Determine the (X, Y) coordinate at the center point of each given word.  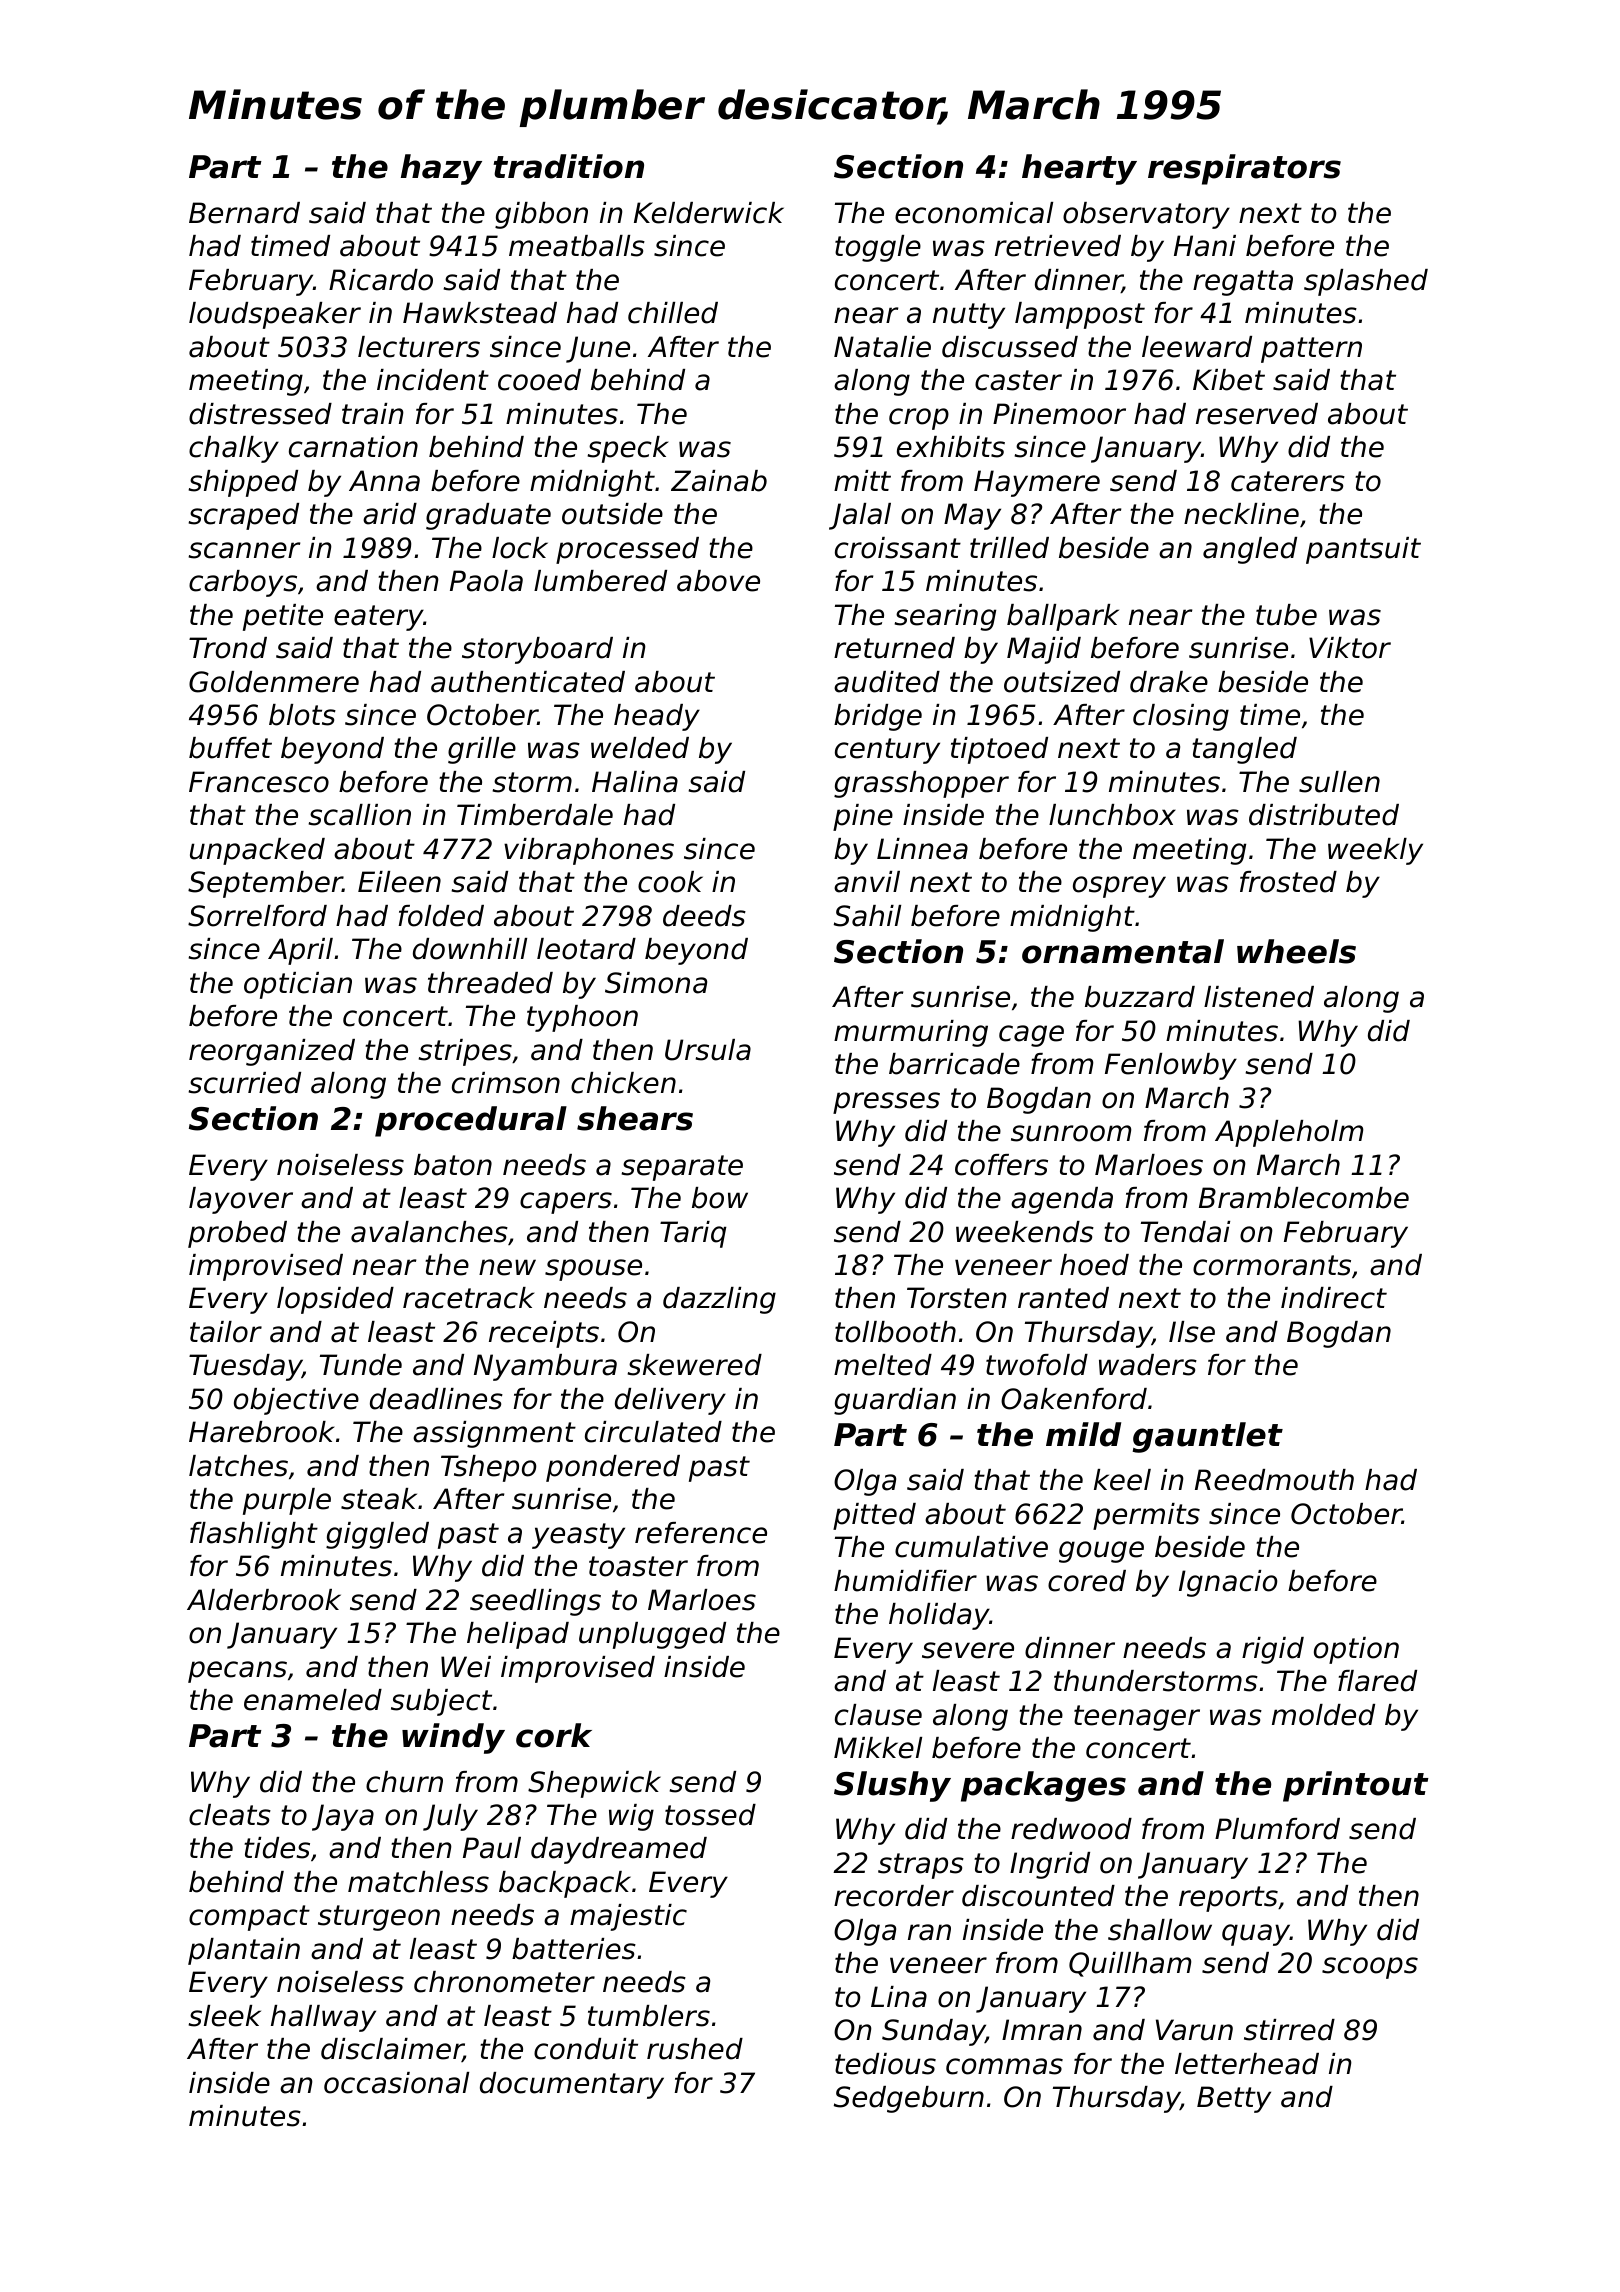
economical (974, 213)
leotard (586, 949)
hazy (441, 169)
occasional (396, 2083)
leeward (1197, 347)
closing (1181, 717)
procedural (471, 1121)
